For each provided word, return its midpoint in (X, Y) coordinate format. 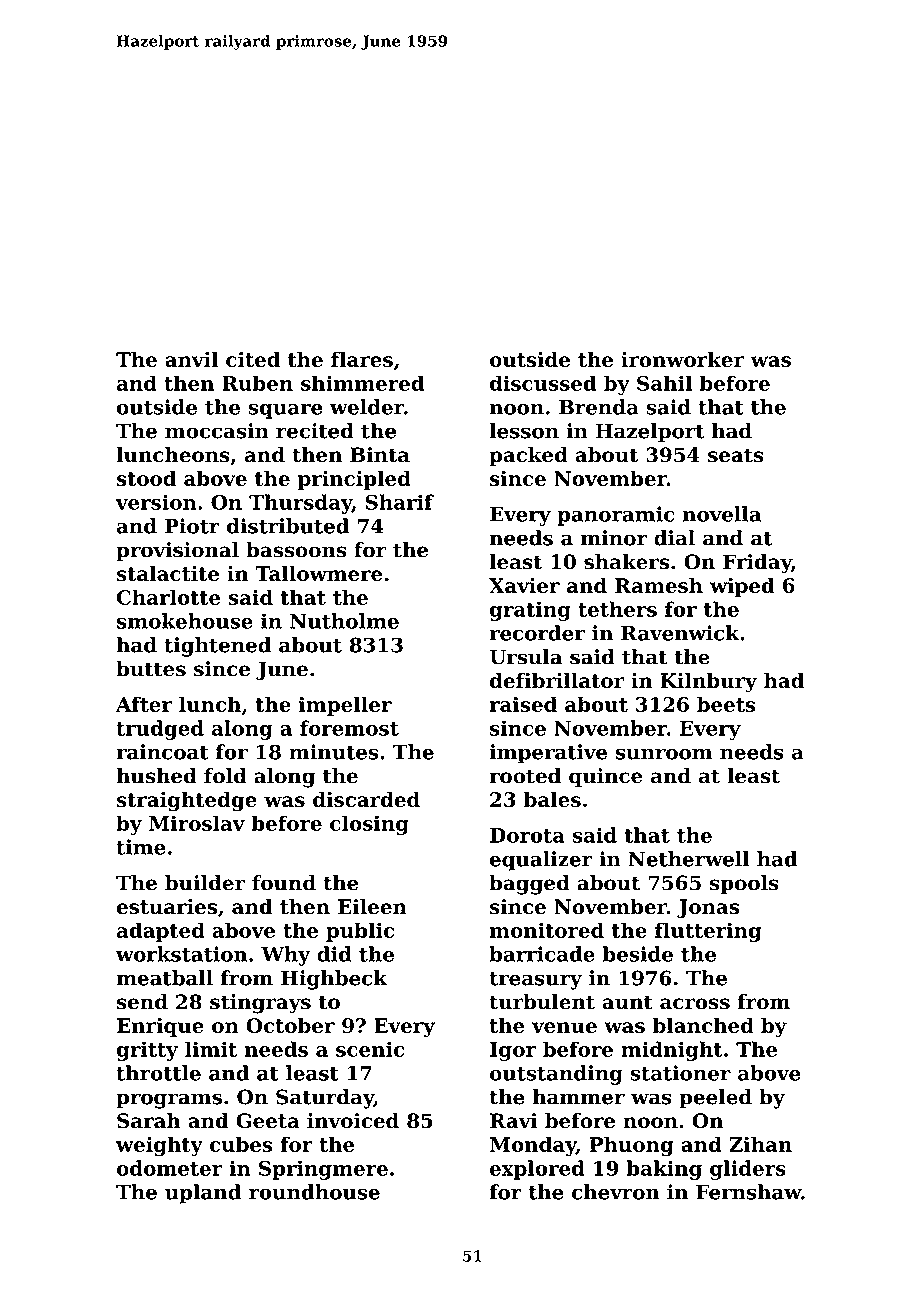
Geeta (268, 1121)
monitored (547, 930)
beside (638, 954)
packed (528, 456)
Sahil (664, 383)
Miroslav (197, 823)
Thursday (300, 504)
